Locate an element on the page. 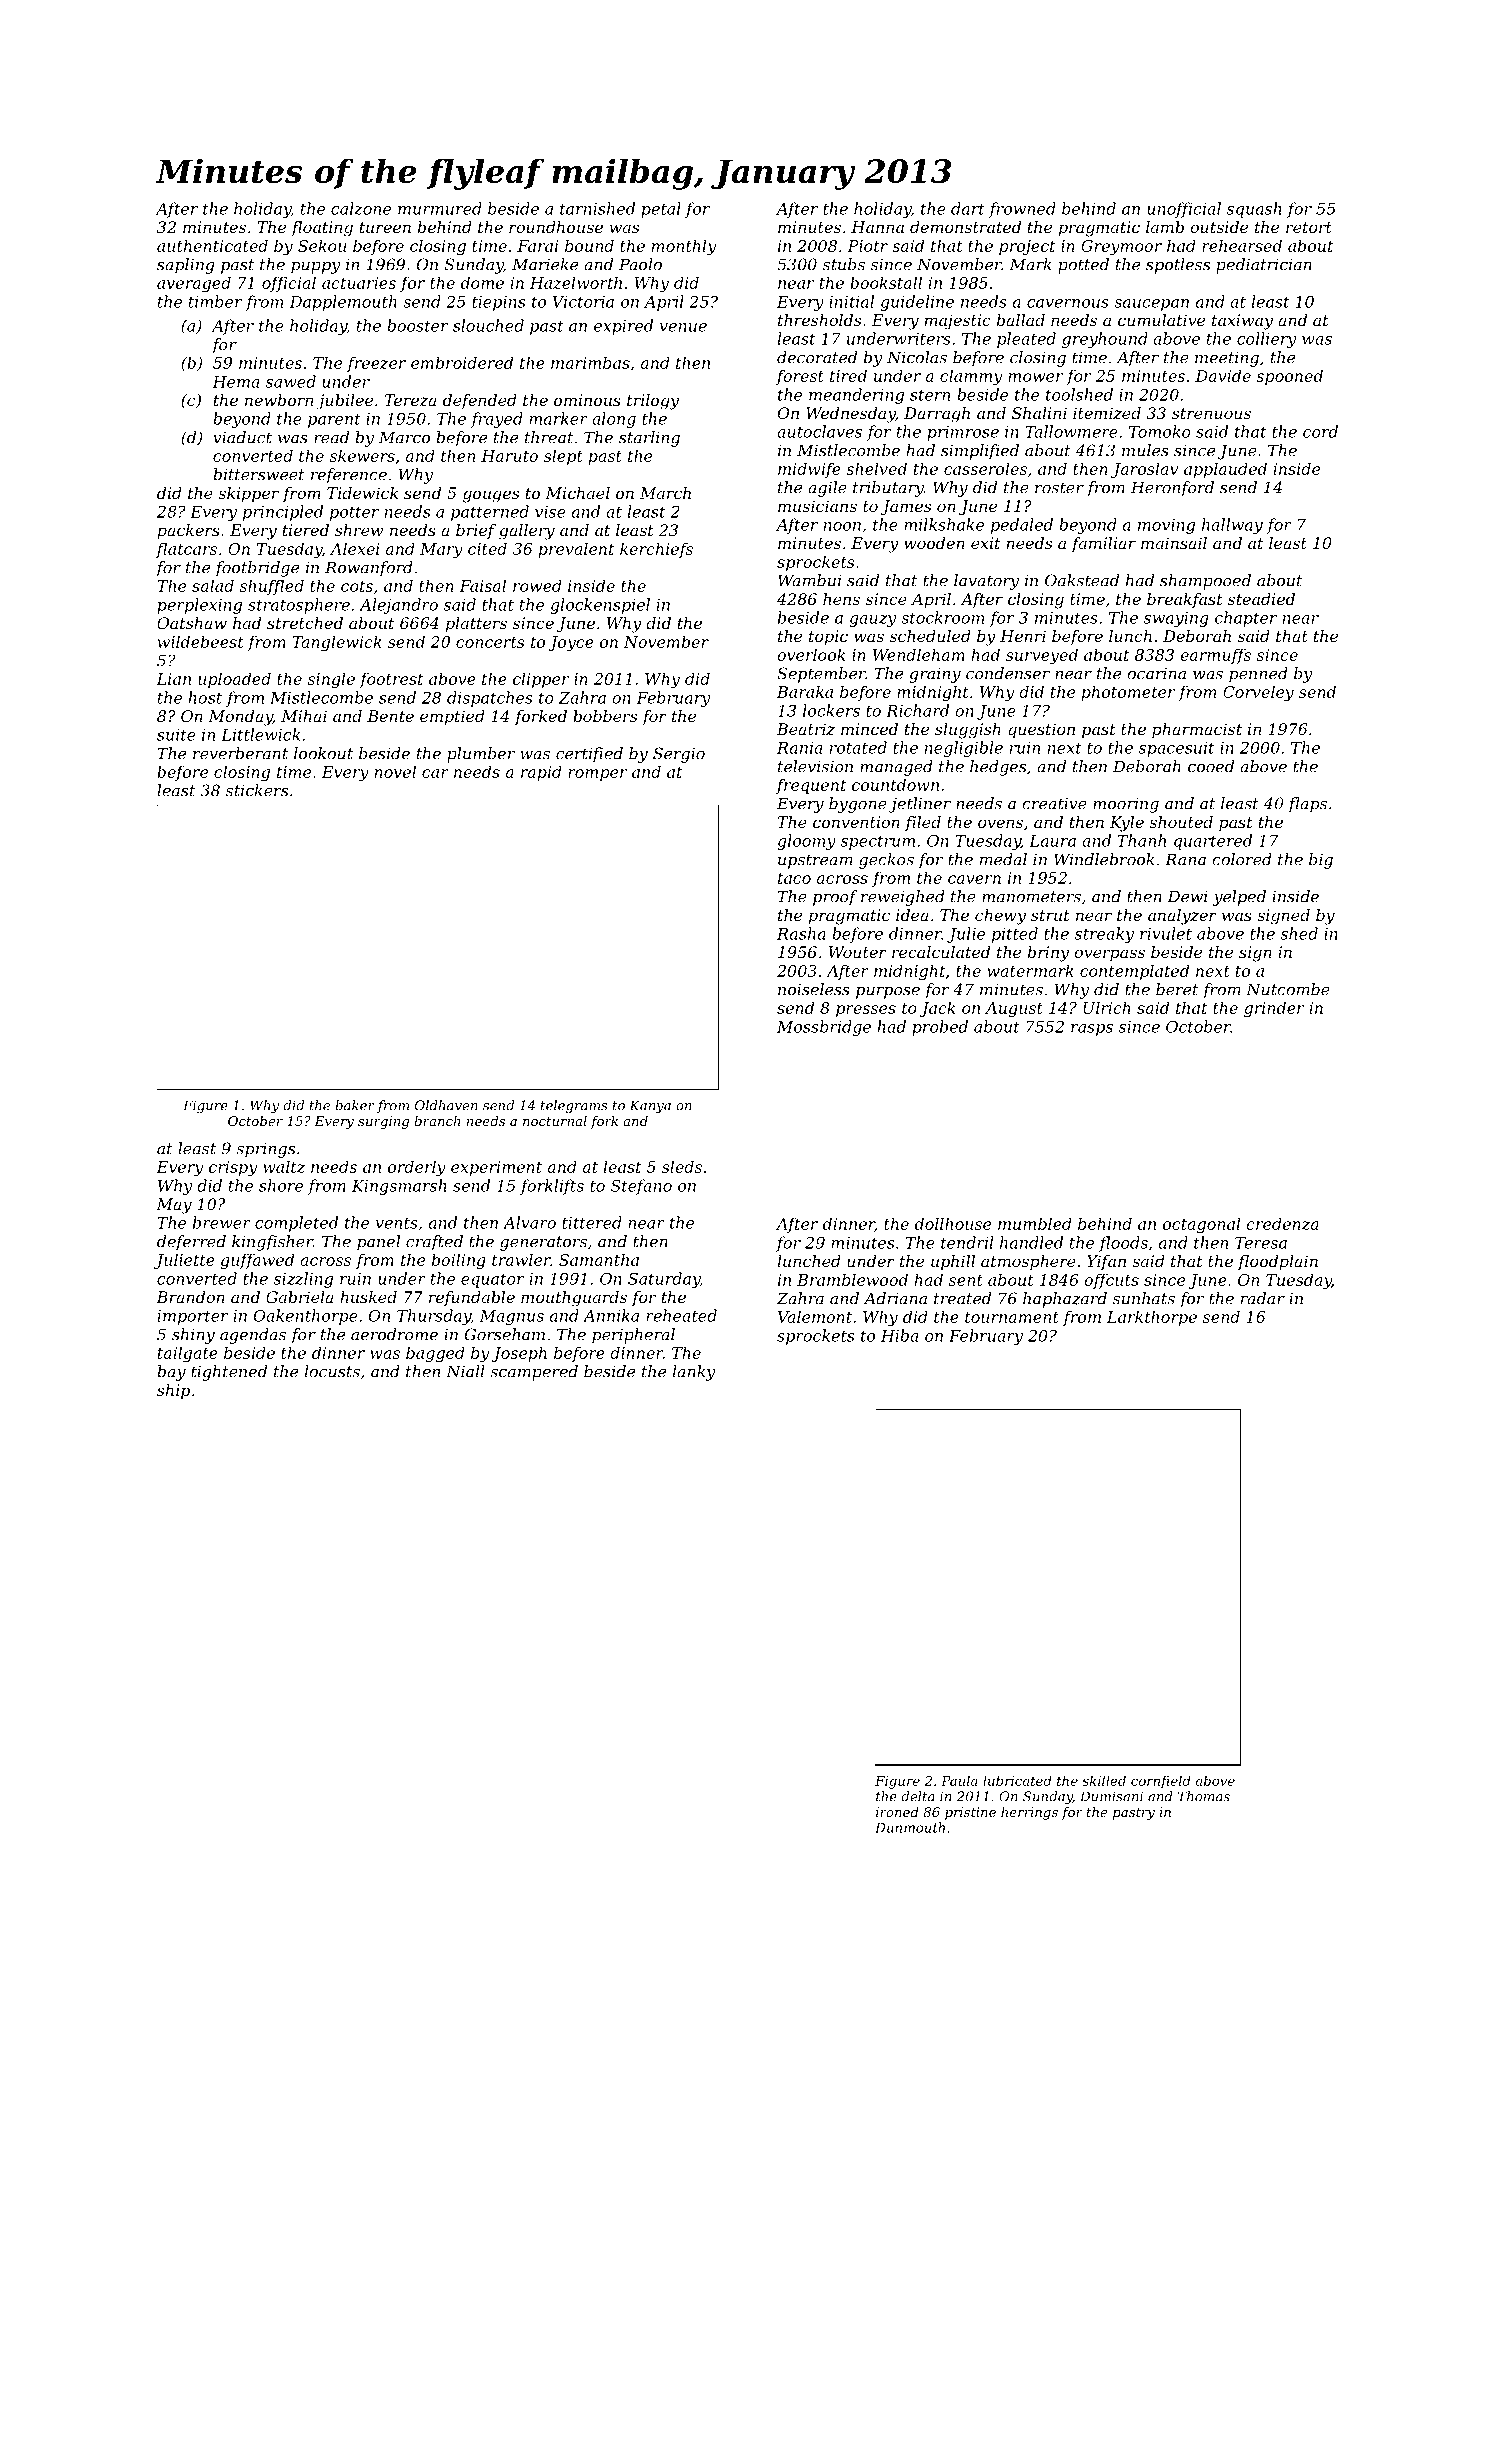  rasps is located at coordinates (1092, 1030).
